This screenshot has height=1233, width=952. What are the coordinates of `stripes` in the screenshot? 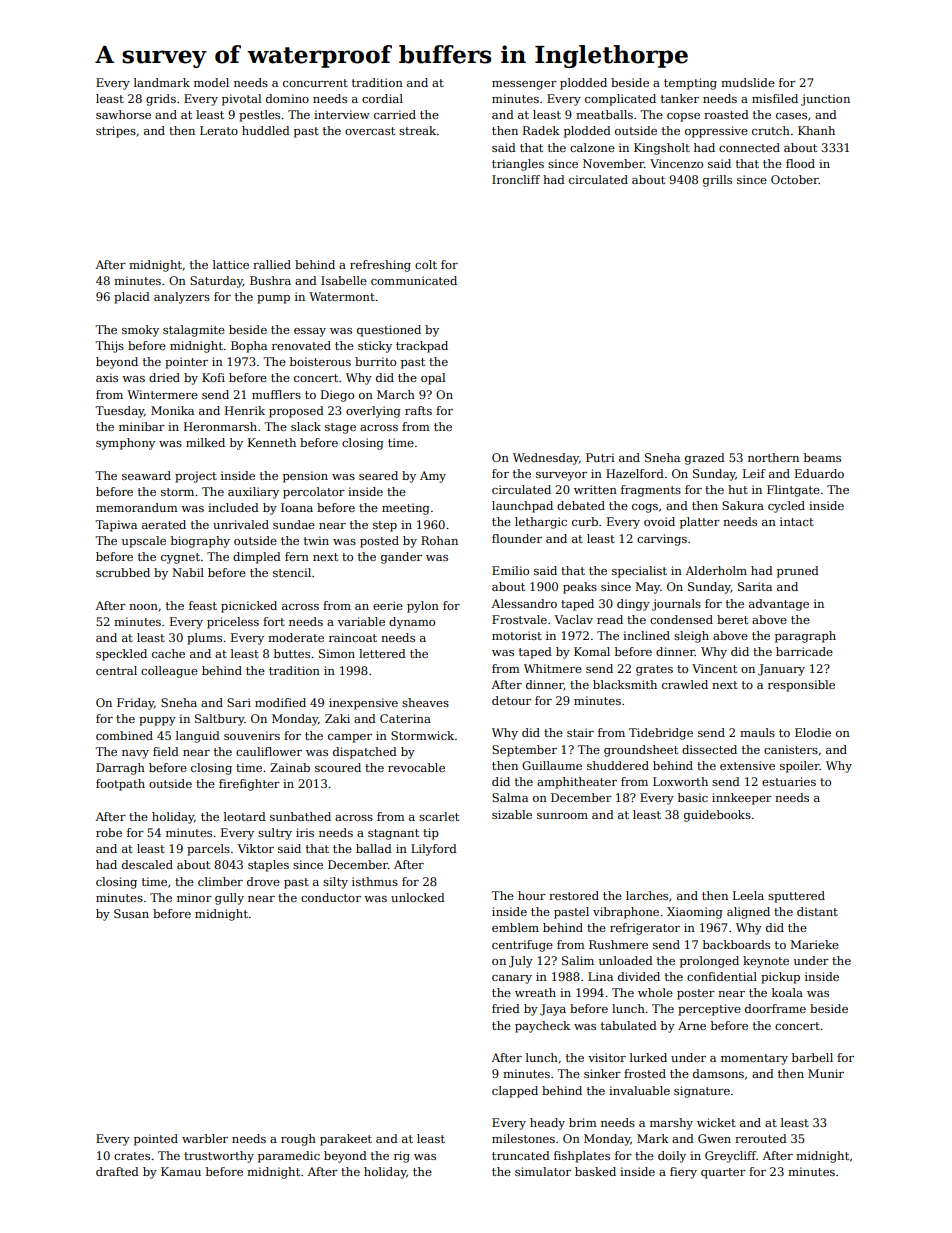 It's located at (116, 132).
